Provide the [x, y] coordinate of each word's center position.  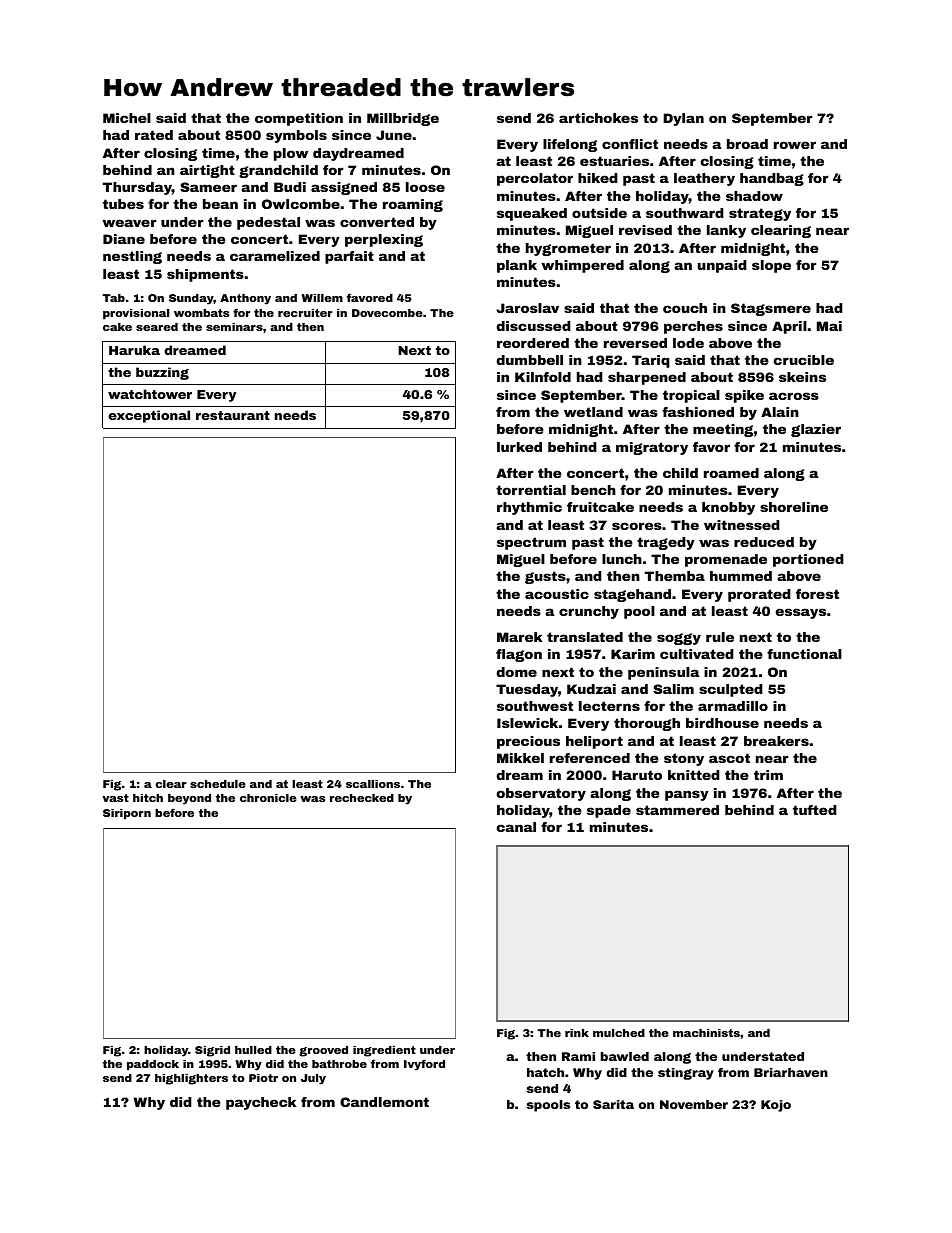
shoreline [794, 507]
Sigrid [212, 1051]
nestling [132, 257]
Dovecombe [387, 313]
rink [577, 1033]
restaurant [233, 415]
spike [744, 396]
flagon [519, 655]
